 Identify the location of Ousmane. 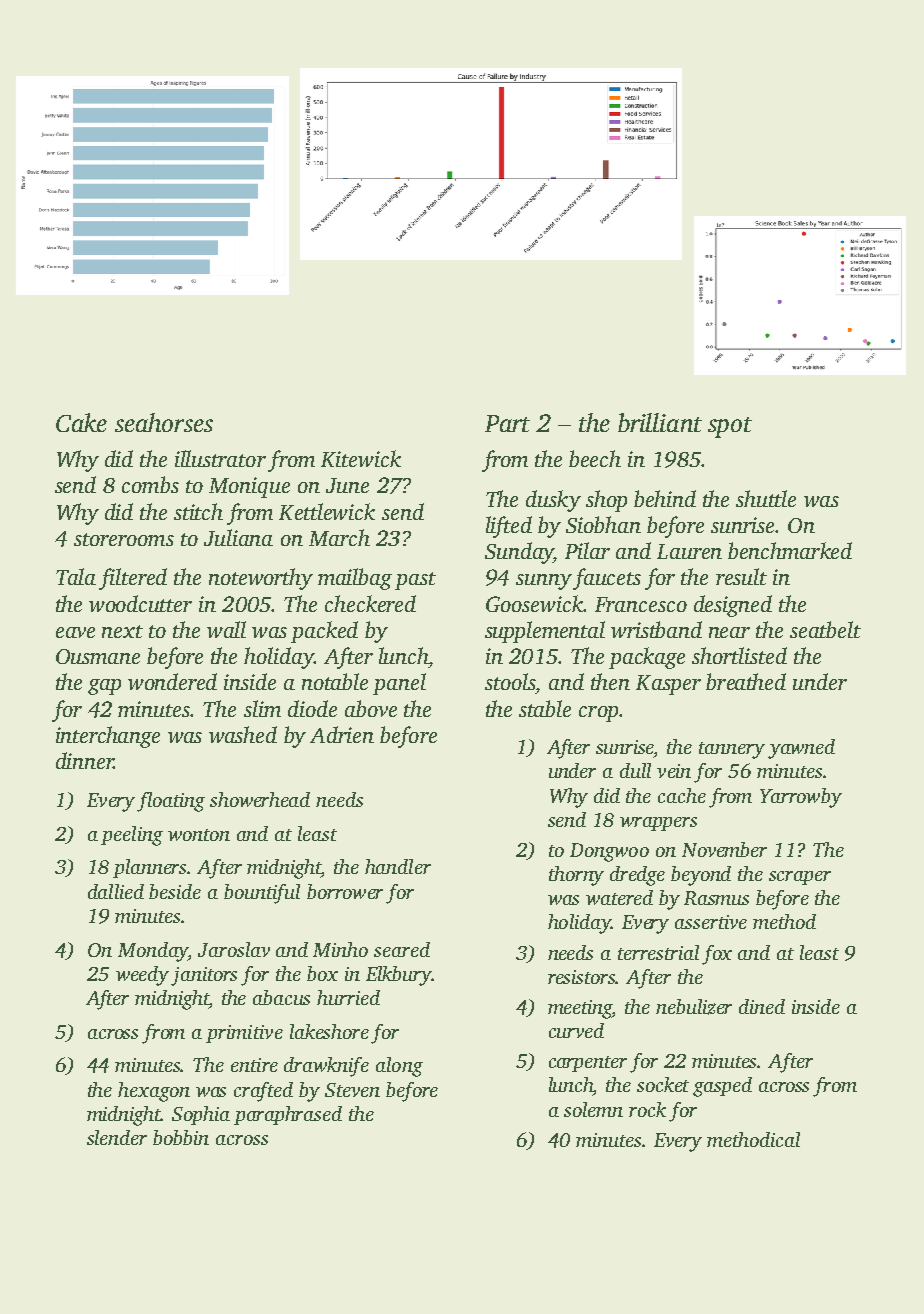
(98, 656).
